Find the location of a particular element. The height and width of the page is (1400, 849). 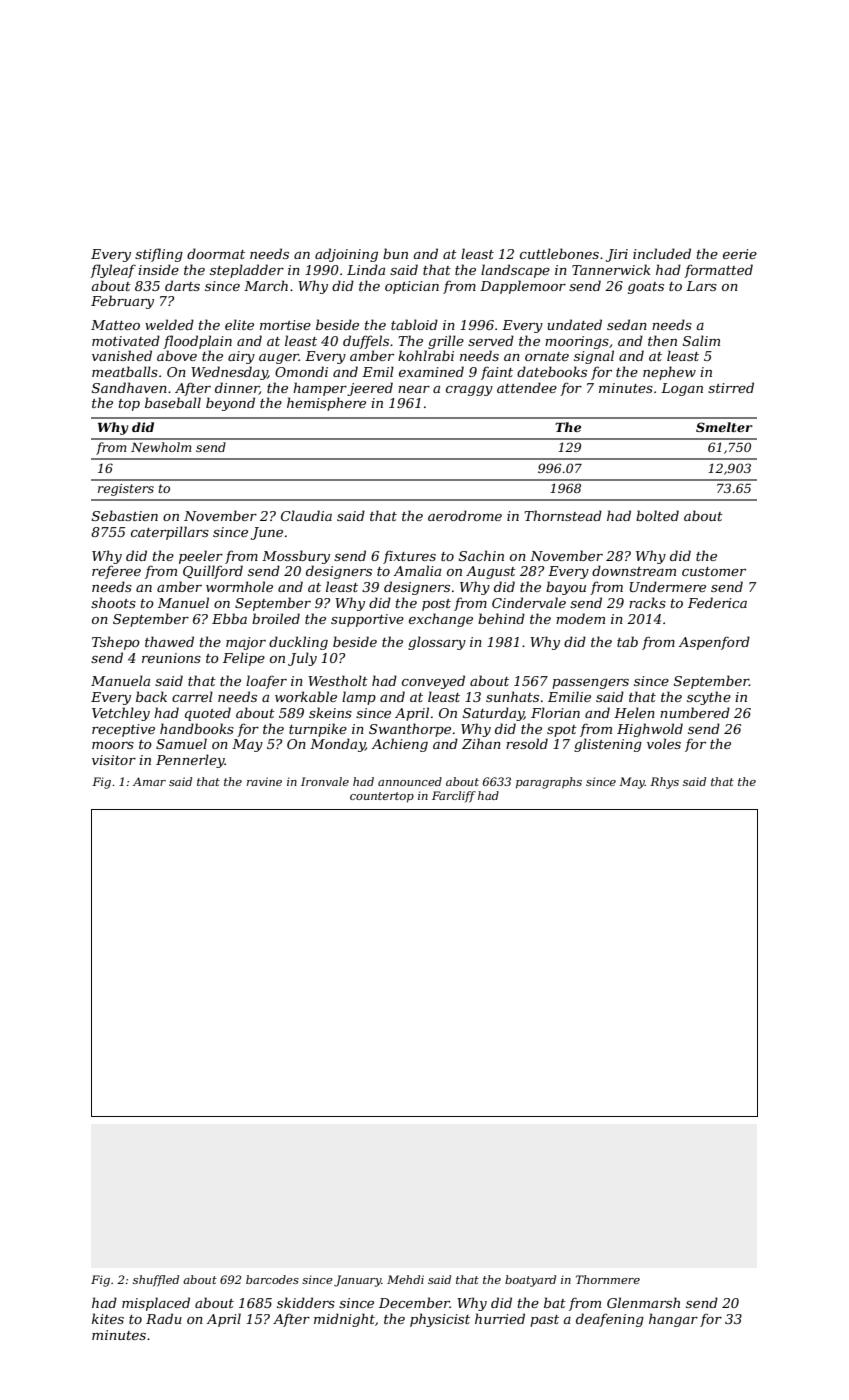

cuttlebones is located at coordinates (559, 253).
